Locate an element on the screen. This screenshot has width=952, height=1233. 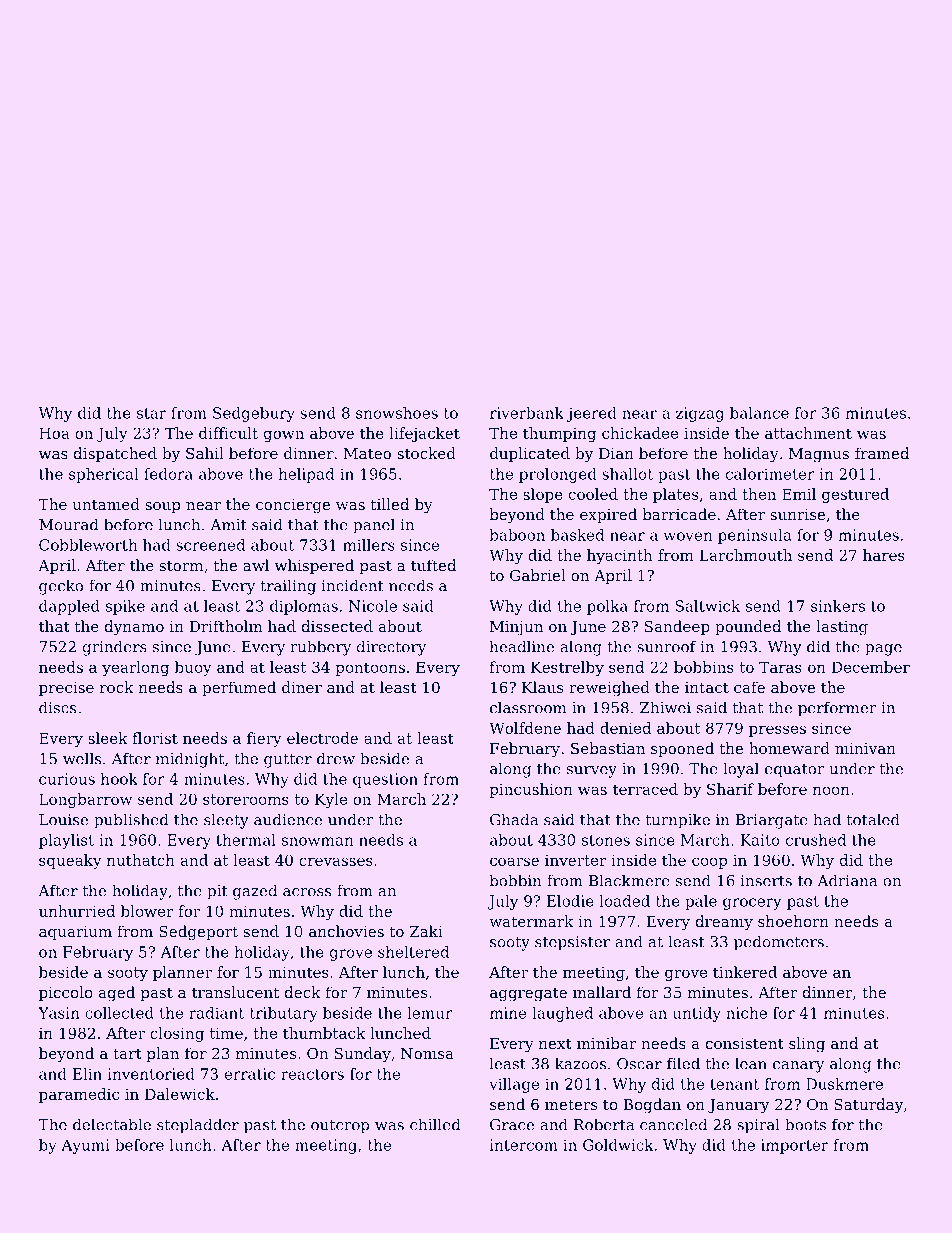
hares is located at coordinates (884, 555).
